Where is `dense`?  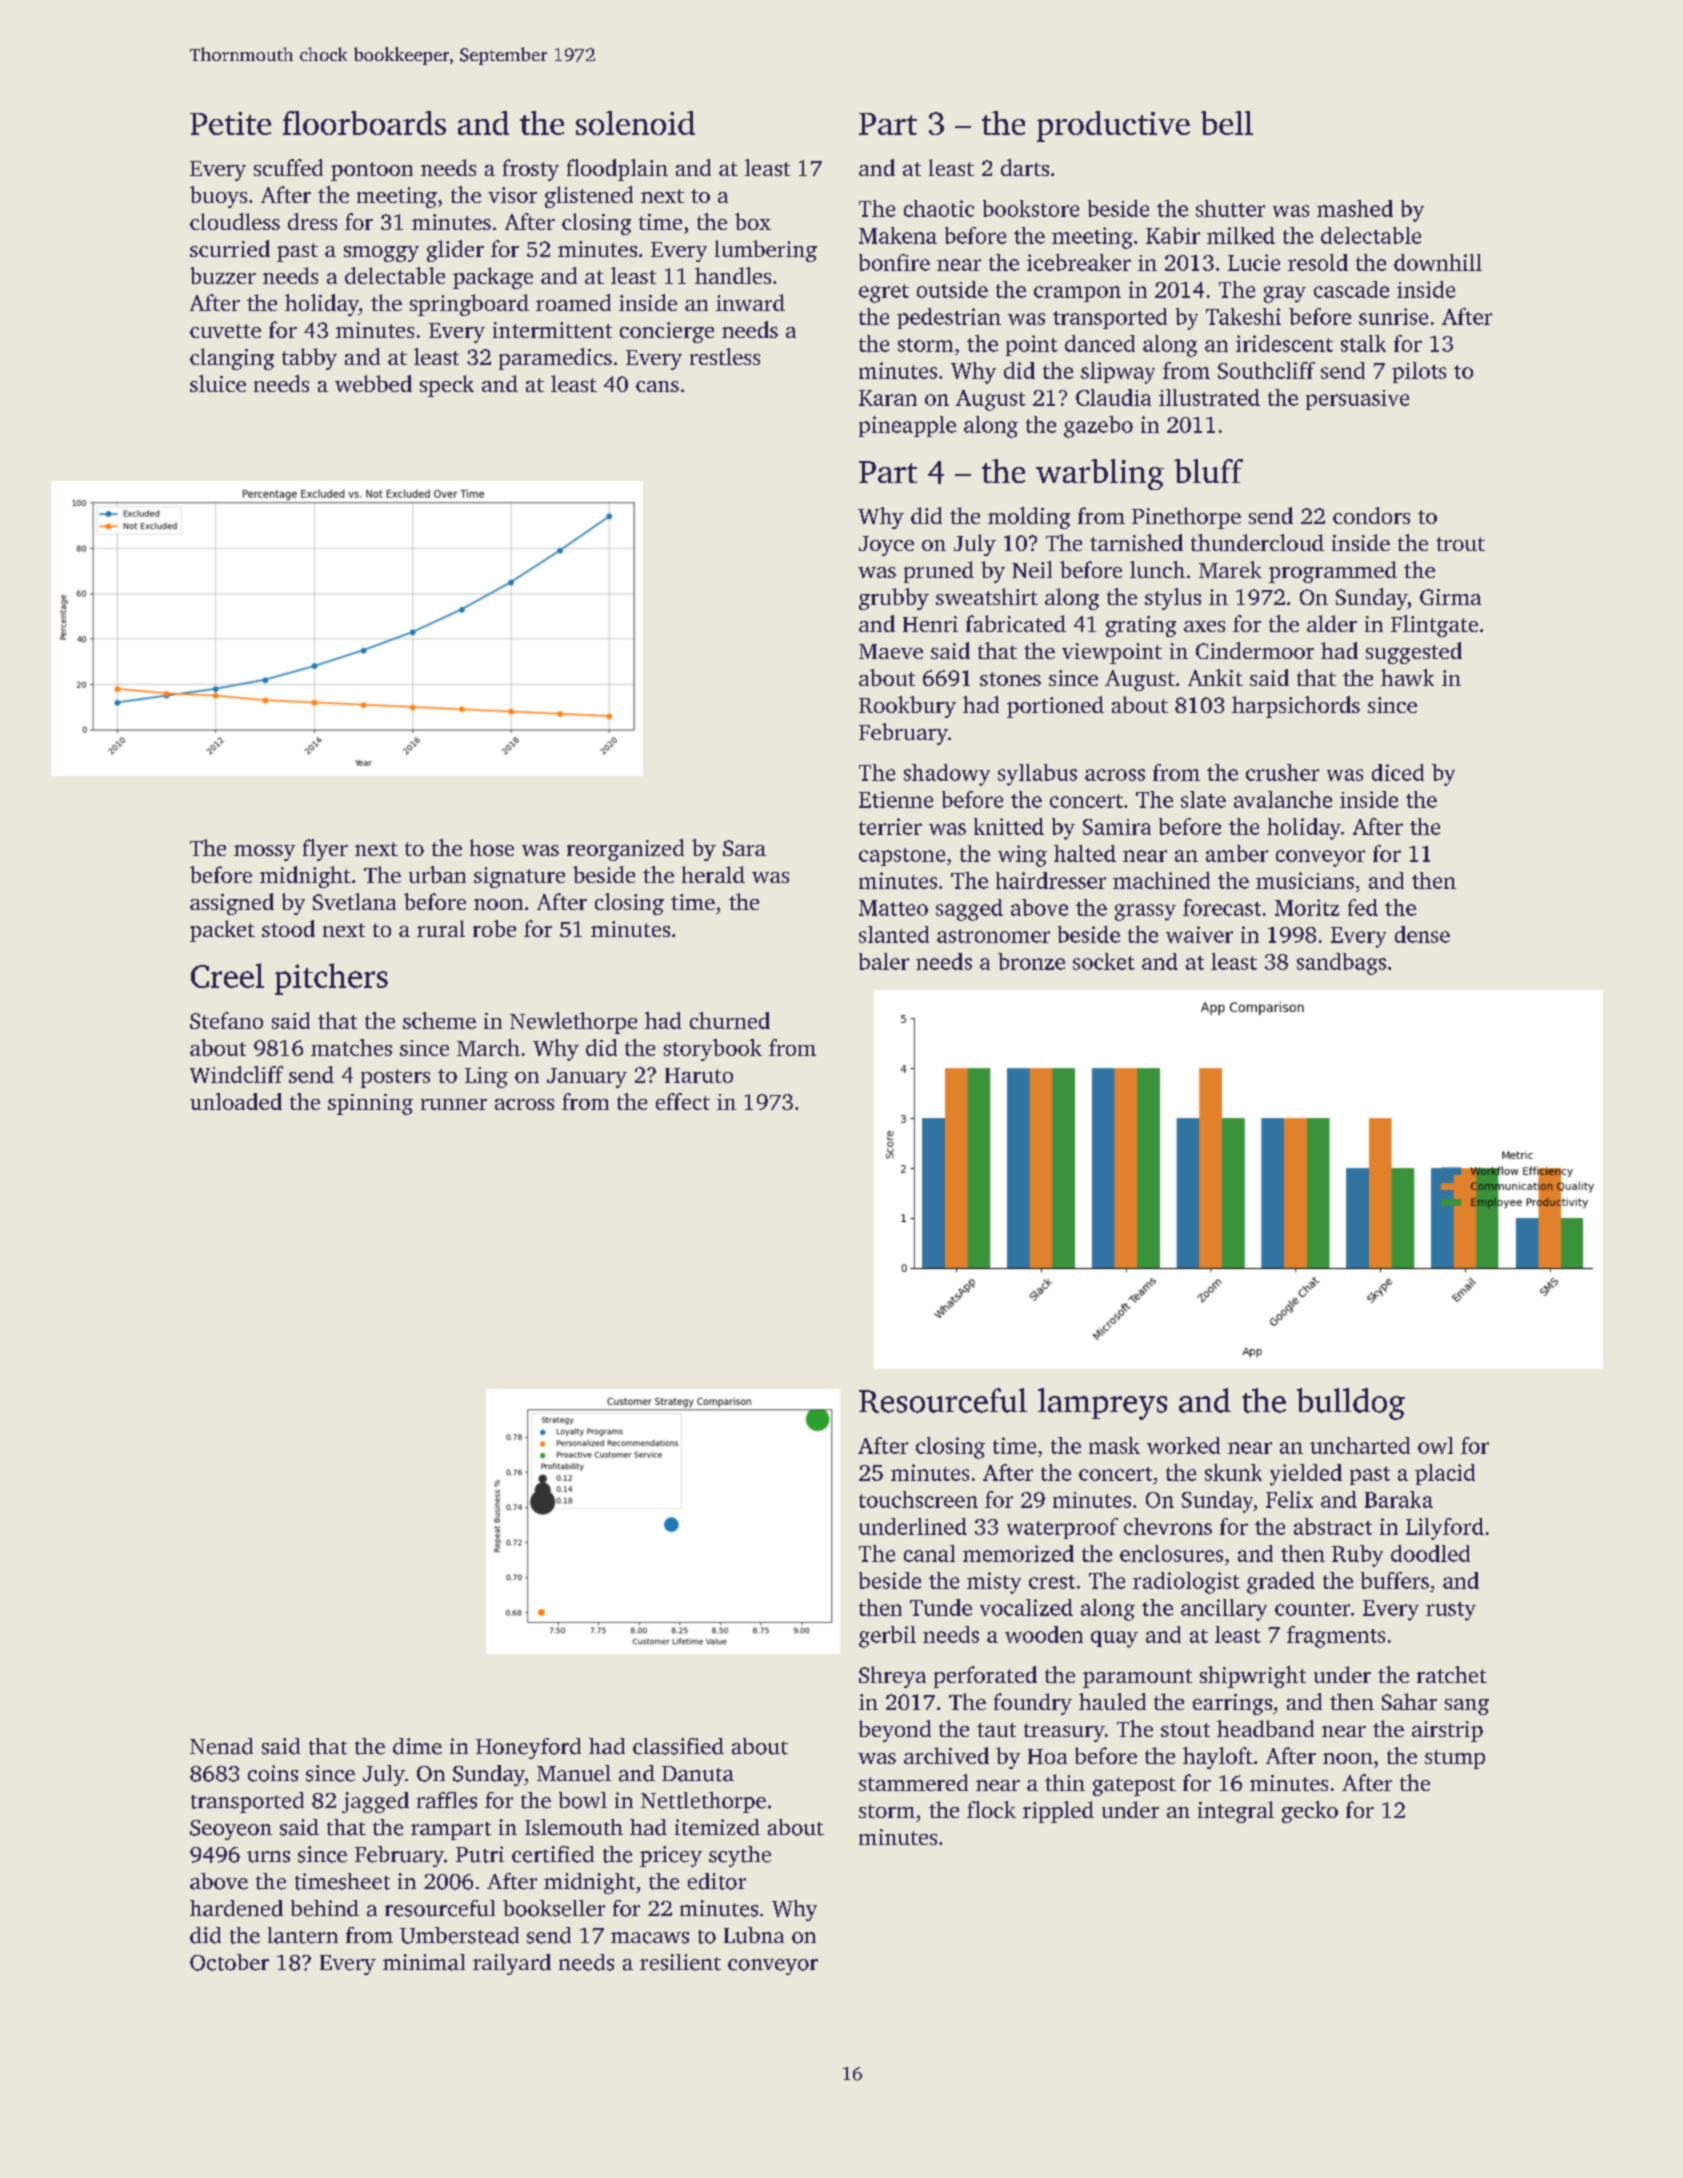
dense is located at coordinates (1422, 934).
